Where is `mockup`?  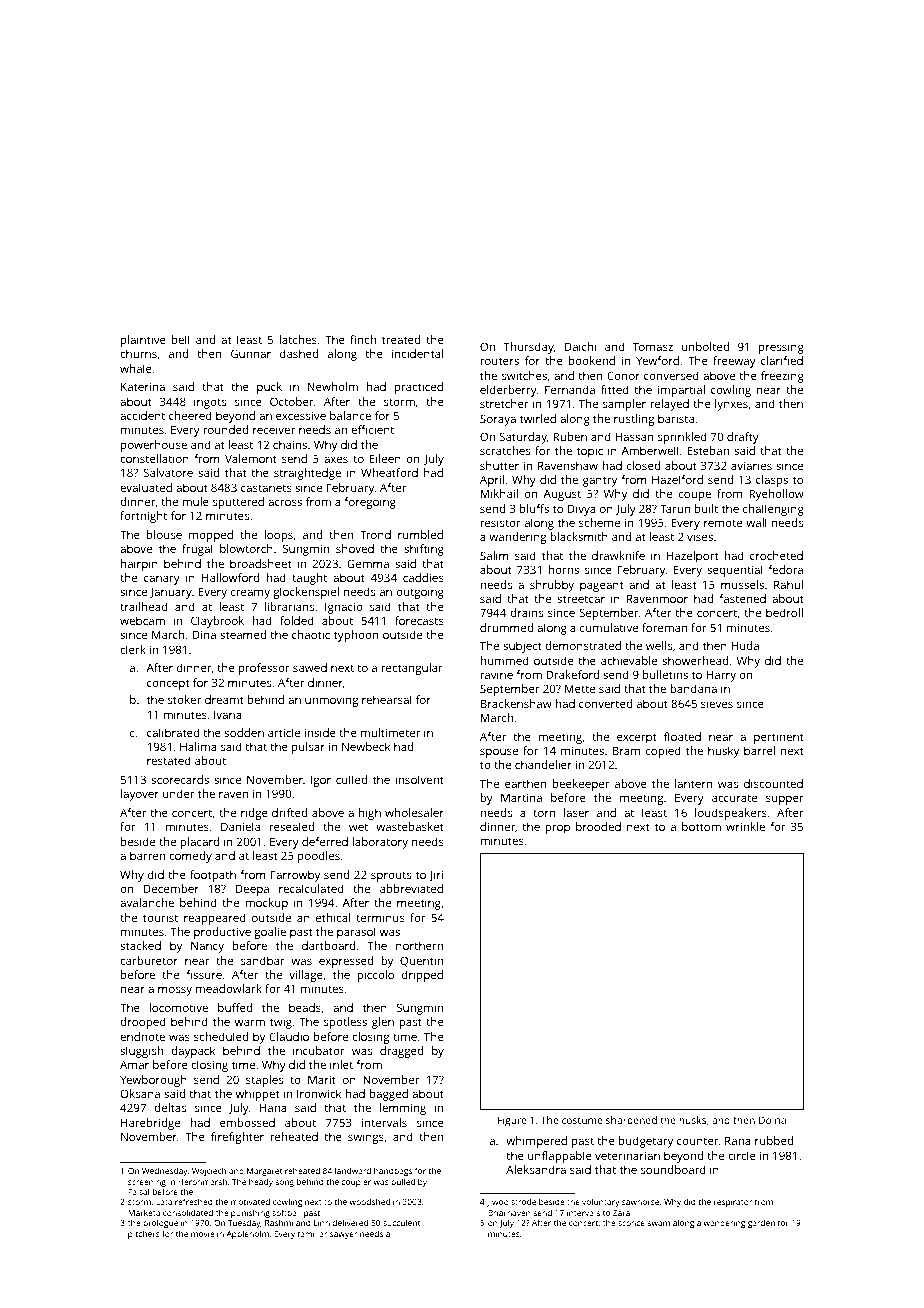
mockup is located at coordinates (266, 904).
